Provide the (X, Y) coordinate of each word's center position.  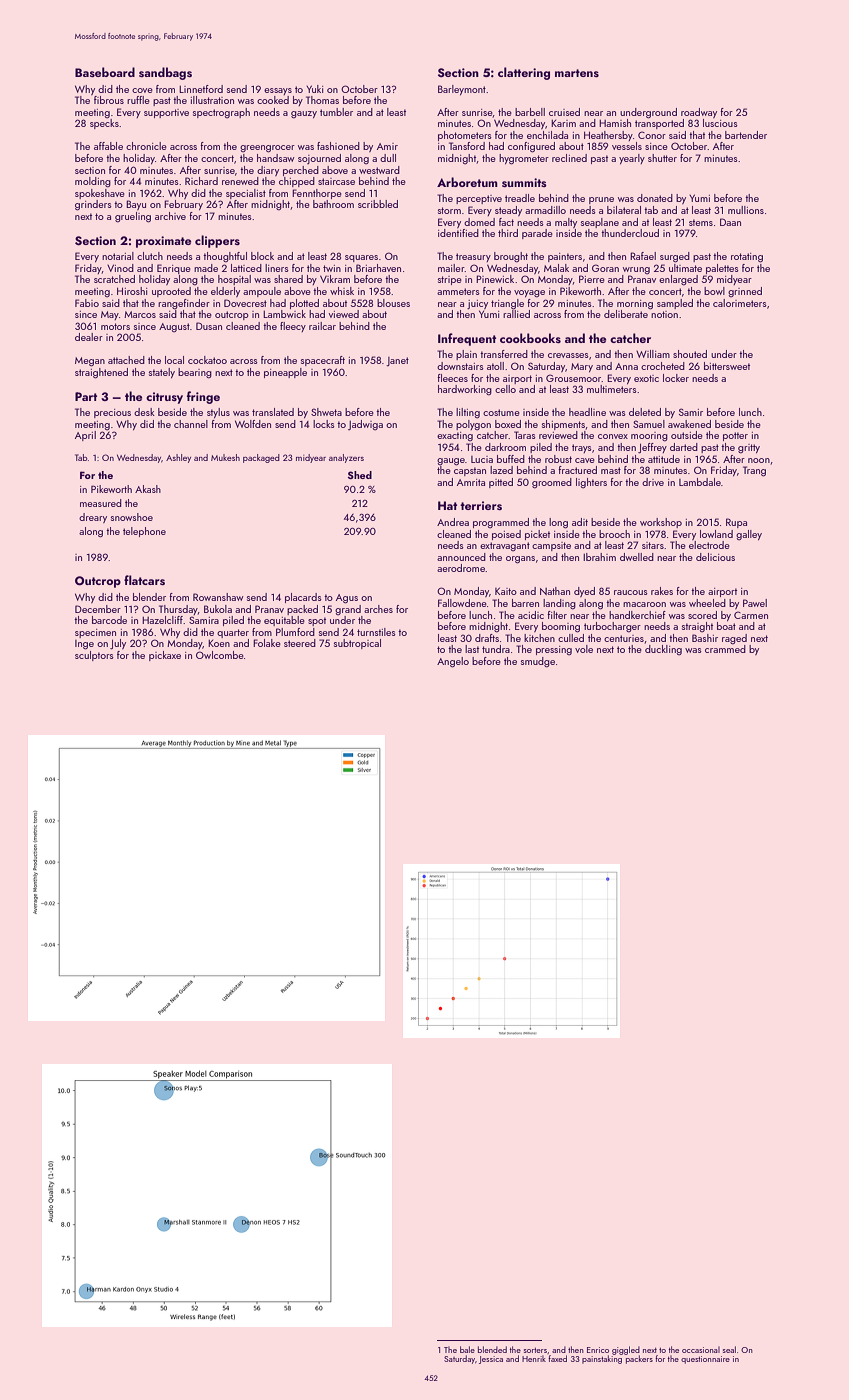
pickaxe (165, 656)
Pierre (592, 279)
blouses (393, 303)
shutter (662, 158)
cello (505, 389)
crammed (725, 649)
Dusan (209, 326)
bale (467, 1349)
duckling (663, 650)
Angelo (453, 662)
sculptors (94, 656)
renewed (240, 181)
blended (492, 1349)
